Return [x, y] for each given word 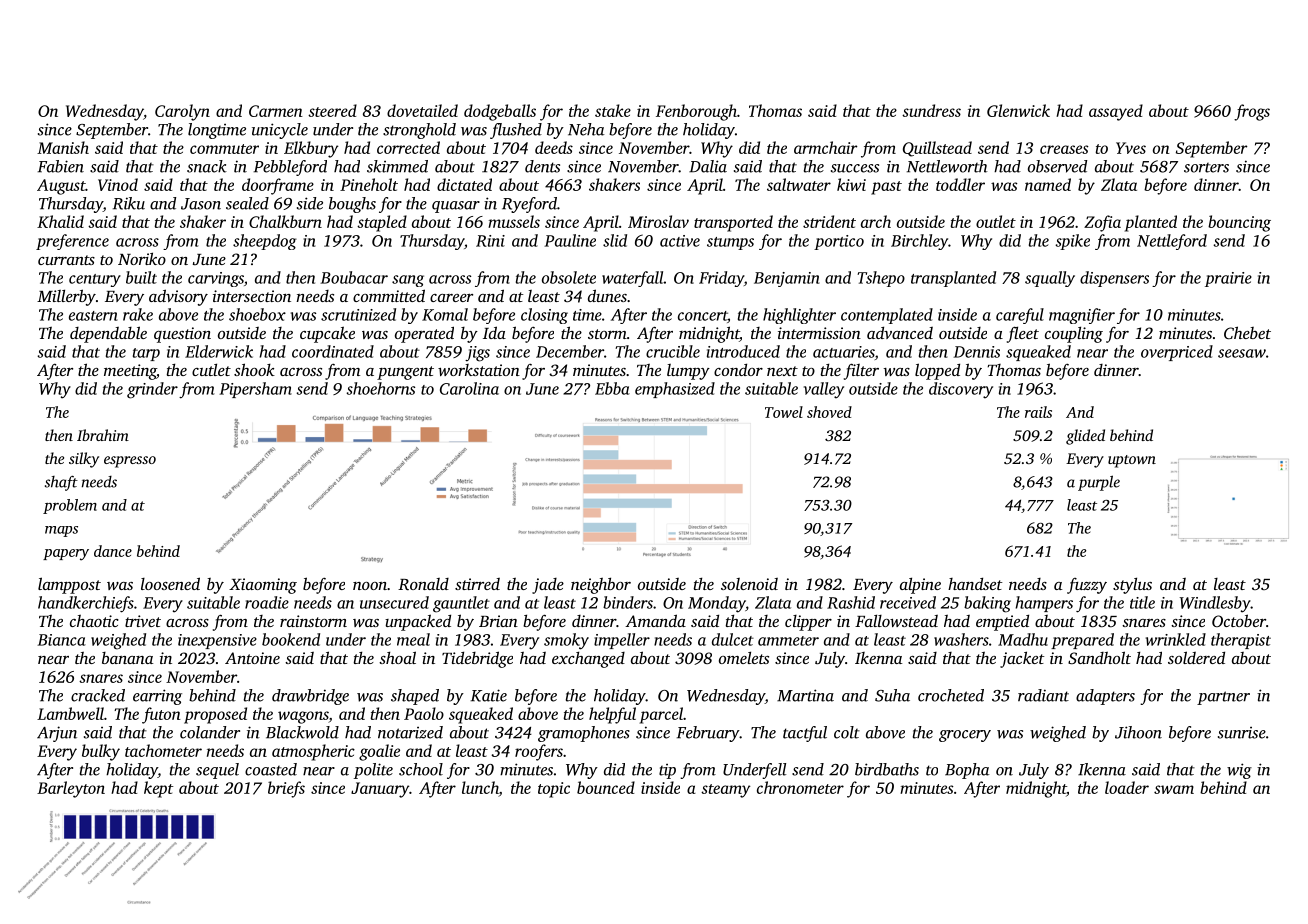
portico [839, 242]
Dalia [708, 166]
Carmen [276, 111]
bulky [101, 752]
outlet [996, 221]
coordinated [333, 351]
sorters [1206, 168]
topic [554, 790]
